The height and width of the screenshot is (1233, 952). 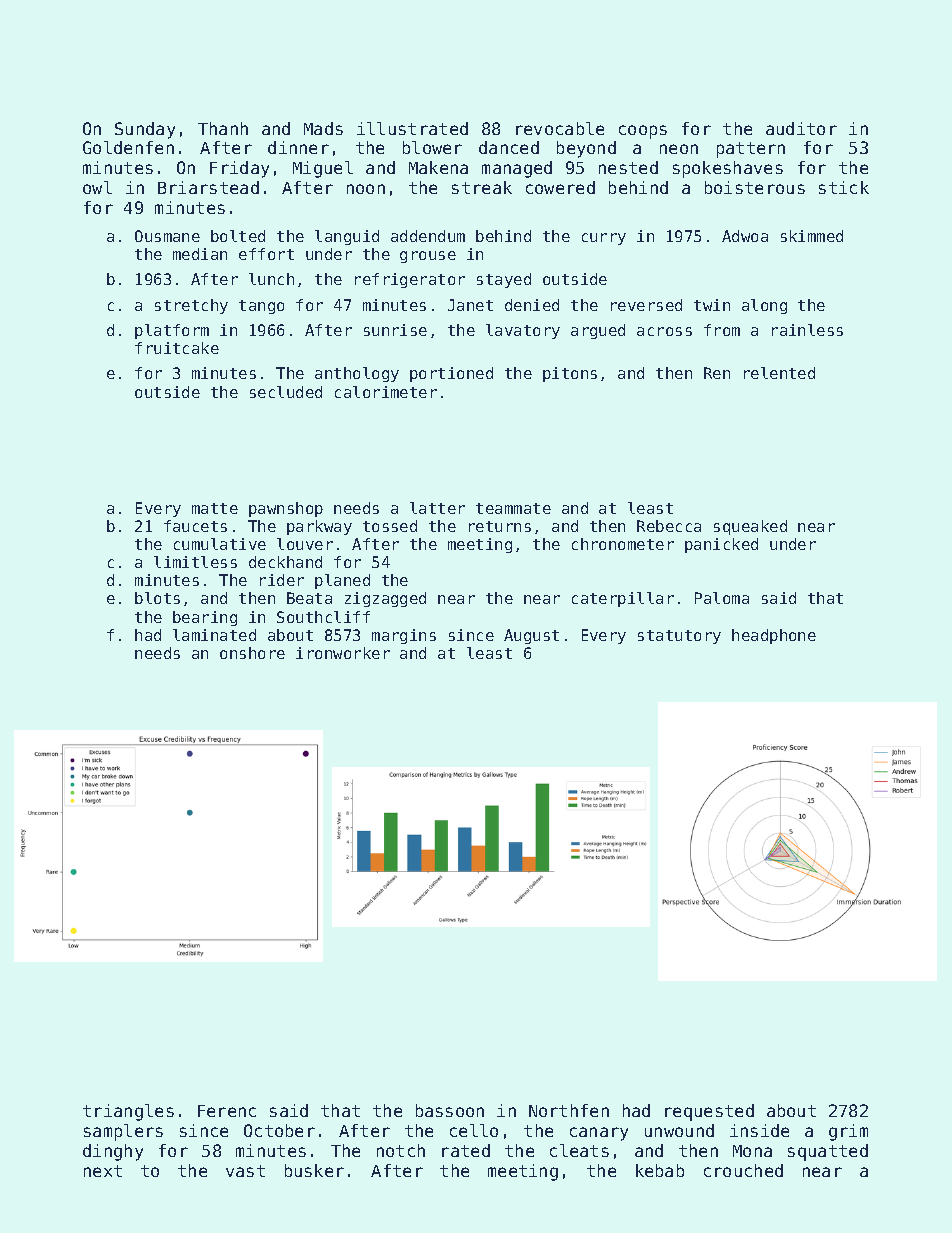 What do you see at coordinates (227, 1111) in the screenshot?
I see `Ferenc` at bounding box center [227, 1111].
